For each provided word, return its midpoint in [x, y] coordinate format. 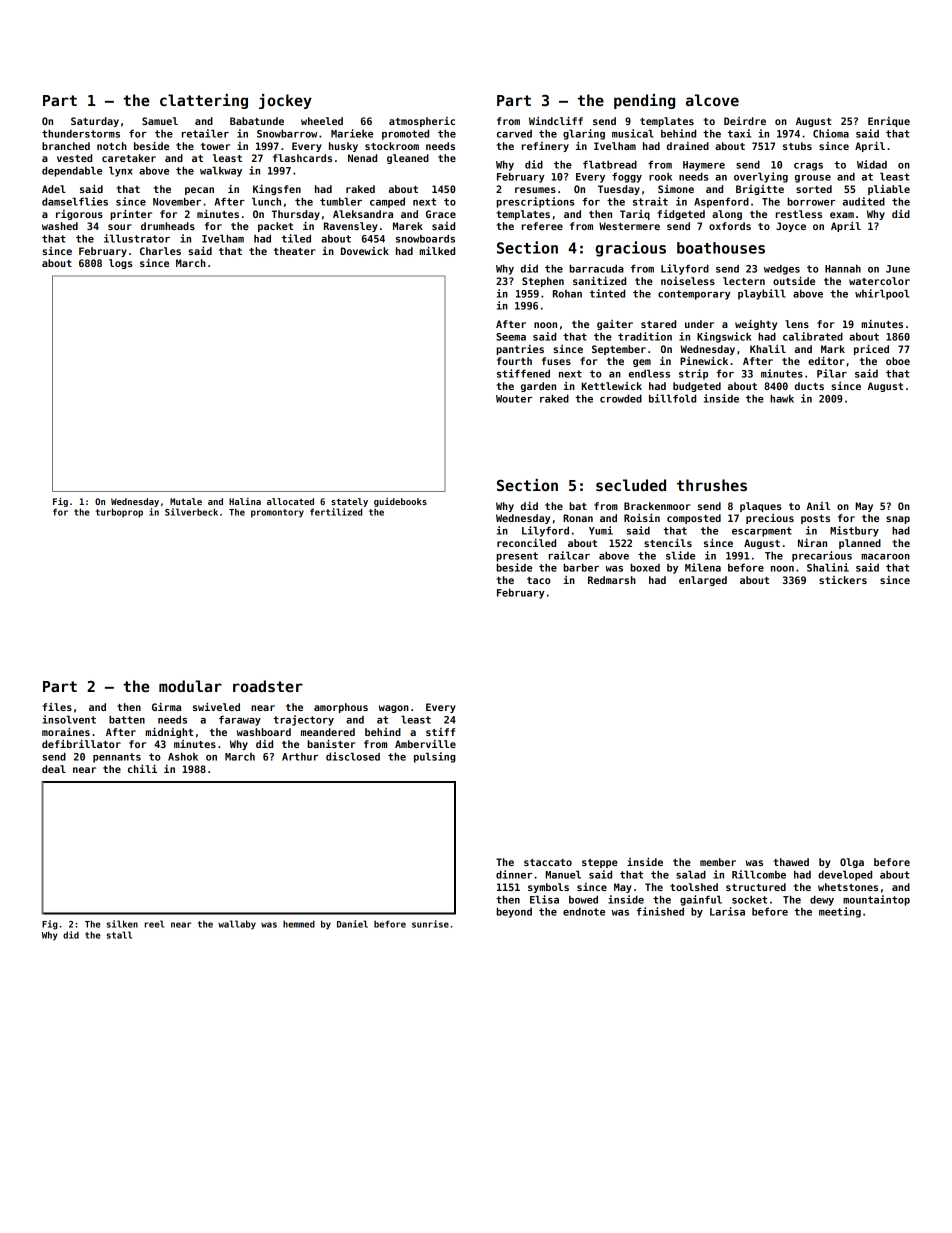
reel [154, 924]
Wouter [514, 399]
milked [437, 251]
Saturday [95, 122]
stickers [843, 580]
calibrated [813, 336]
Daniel [352, 924]
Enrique [889, 122]
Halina [245, 501]
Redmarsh [612, 580]
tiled [296, 238]
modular [190, 686]
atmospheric [422, 122]
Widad [872, 164]
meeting [840, 912]
